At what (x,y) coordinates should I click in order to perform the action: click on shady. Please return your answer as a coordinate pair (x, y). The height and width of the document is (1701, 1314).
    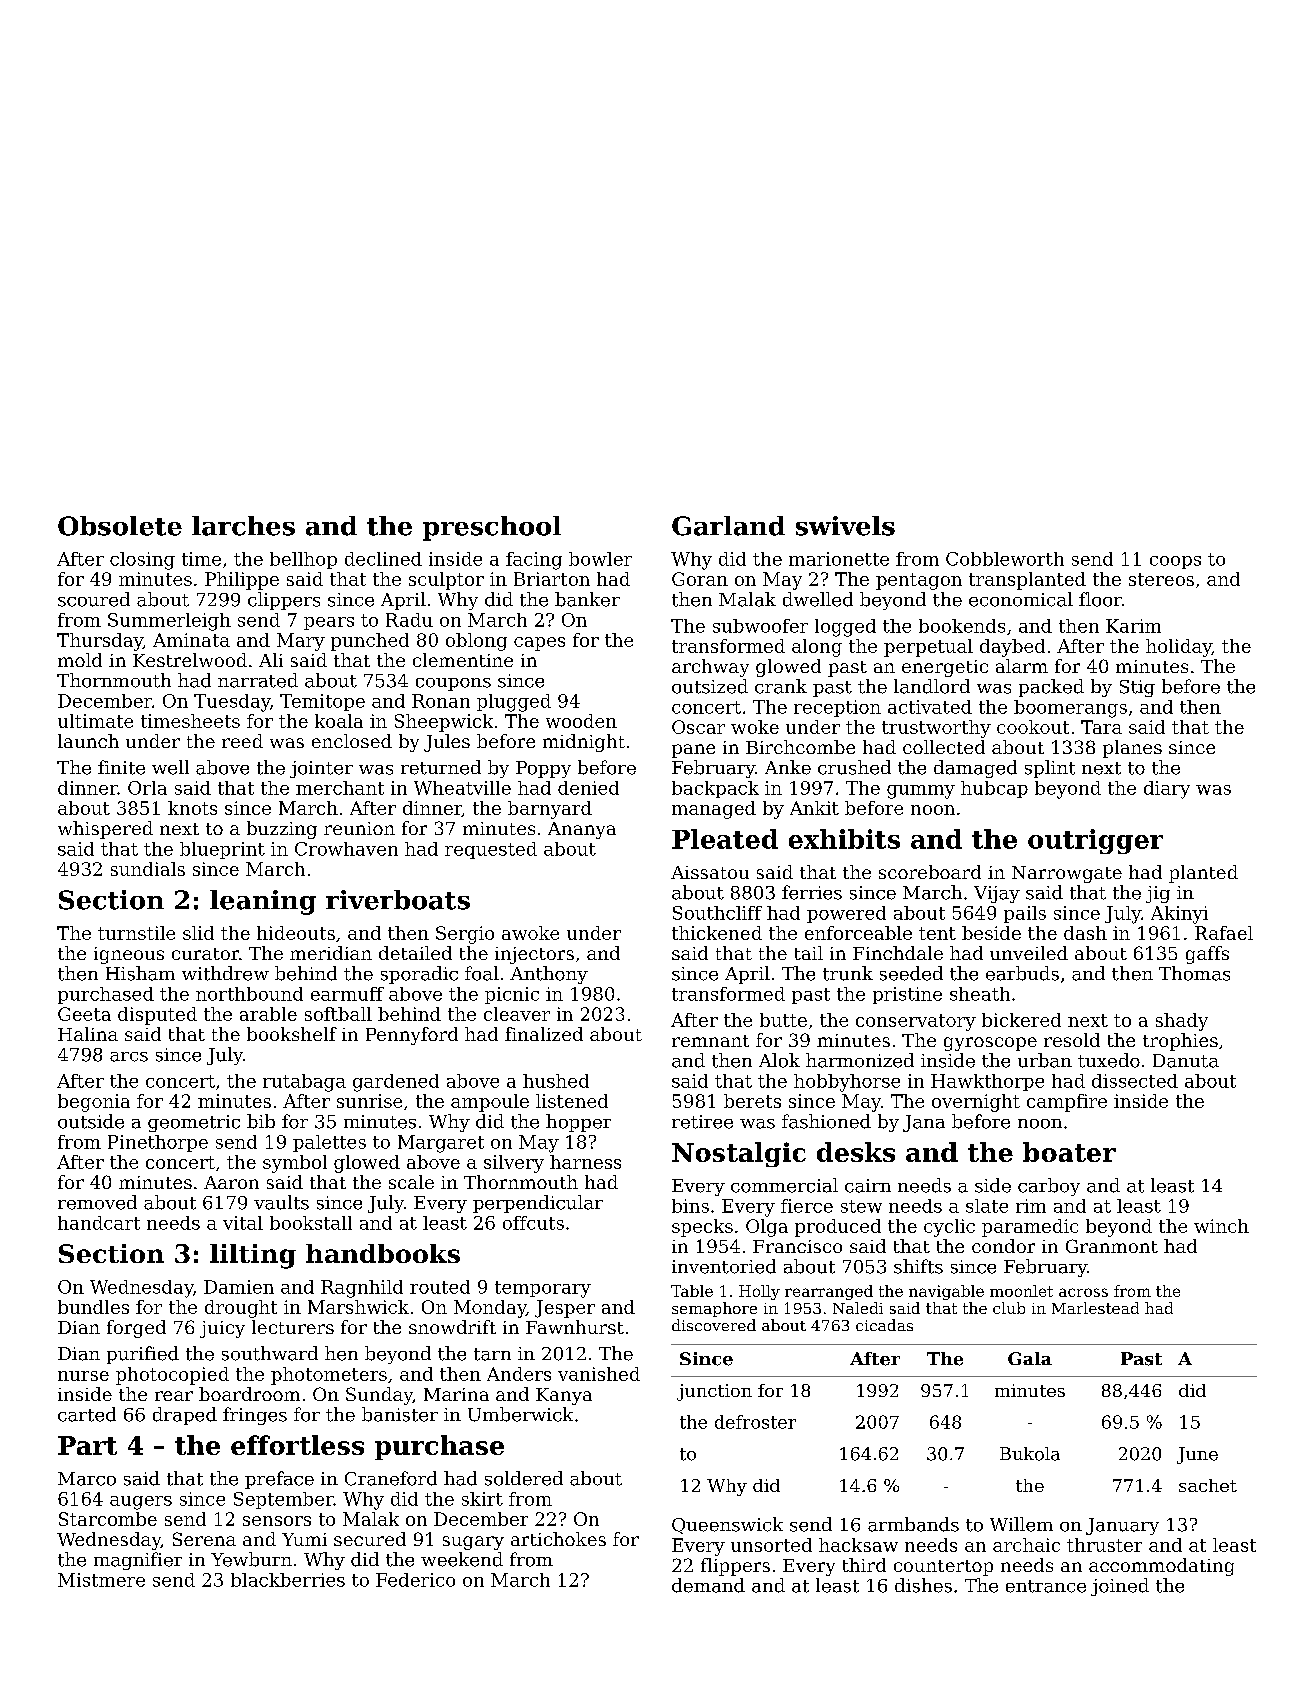
    Looking at the image, I should click on (1182, 1022).
